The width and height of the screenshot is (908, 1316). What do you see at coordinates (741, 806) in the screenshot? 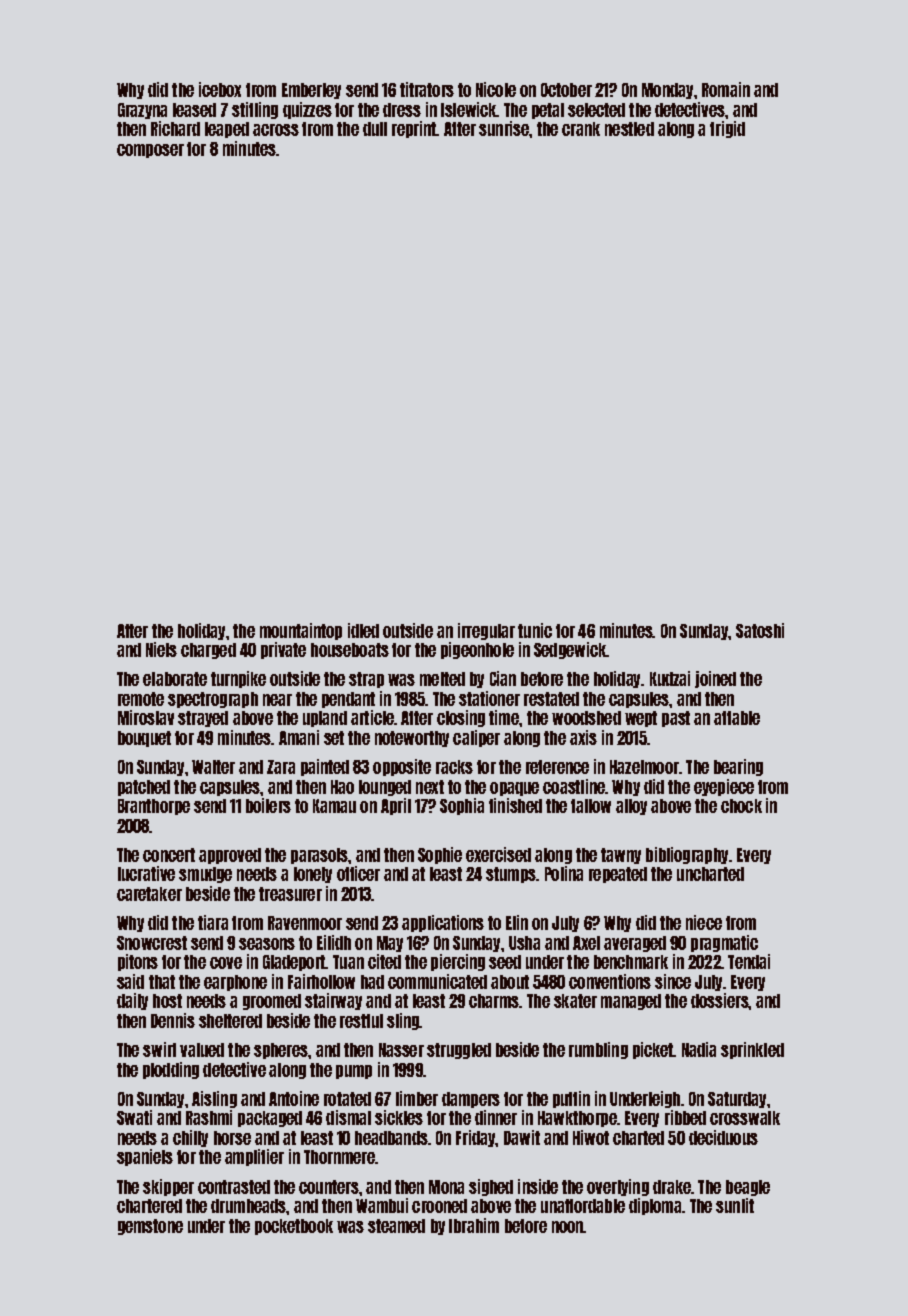
I see `chock` at bounding box center [741, 806].
